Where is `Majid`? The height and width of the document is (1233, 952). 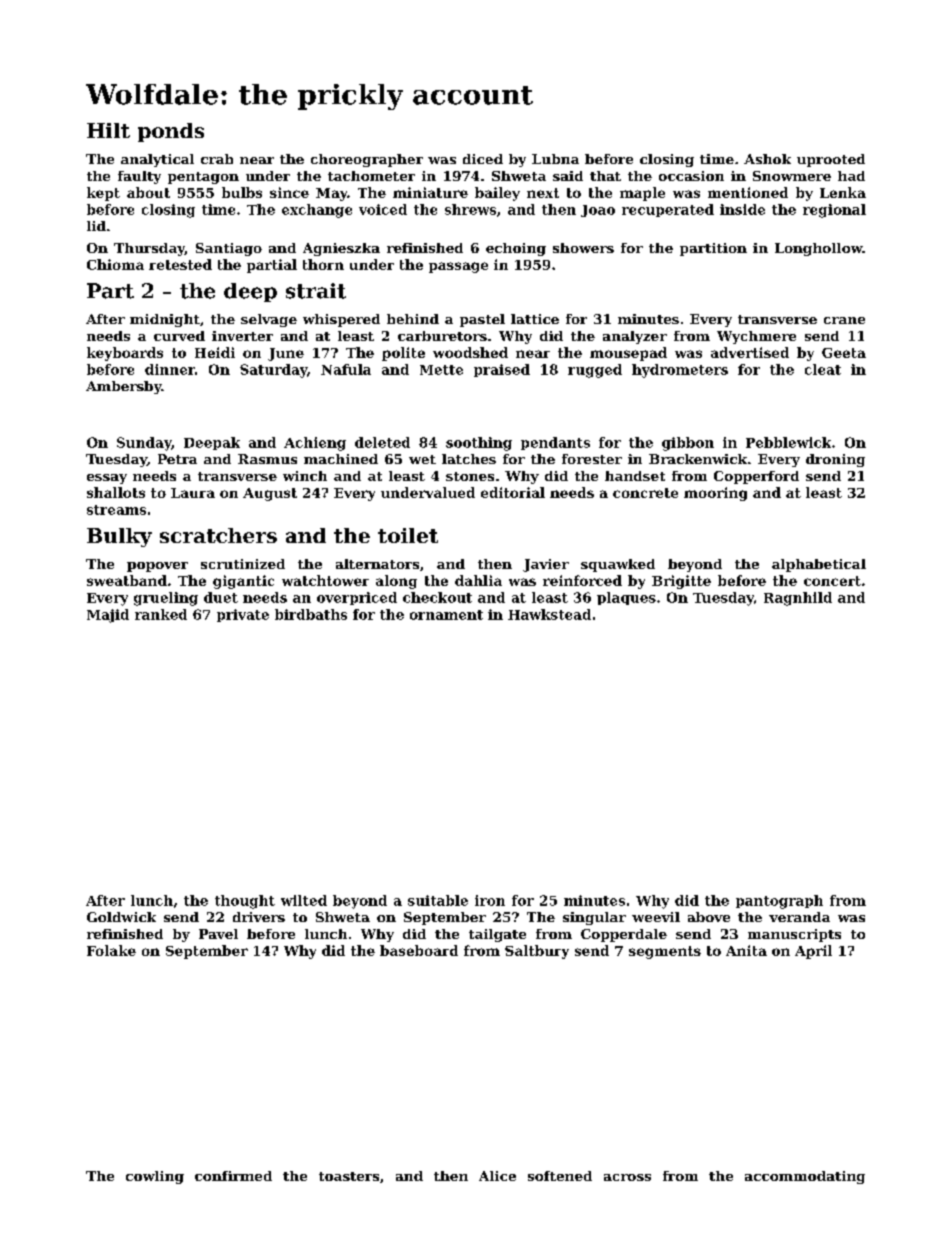 Majid is located at coordinates (108, 616).
